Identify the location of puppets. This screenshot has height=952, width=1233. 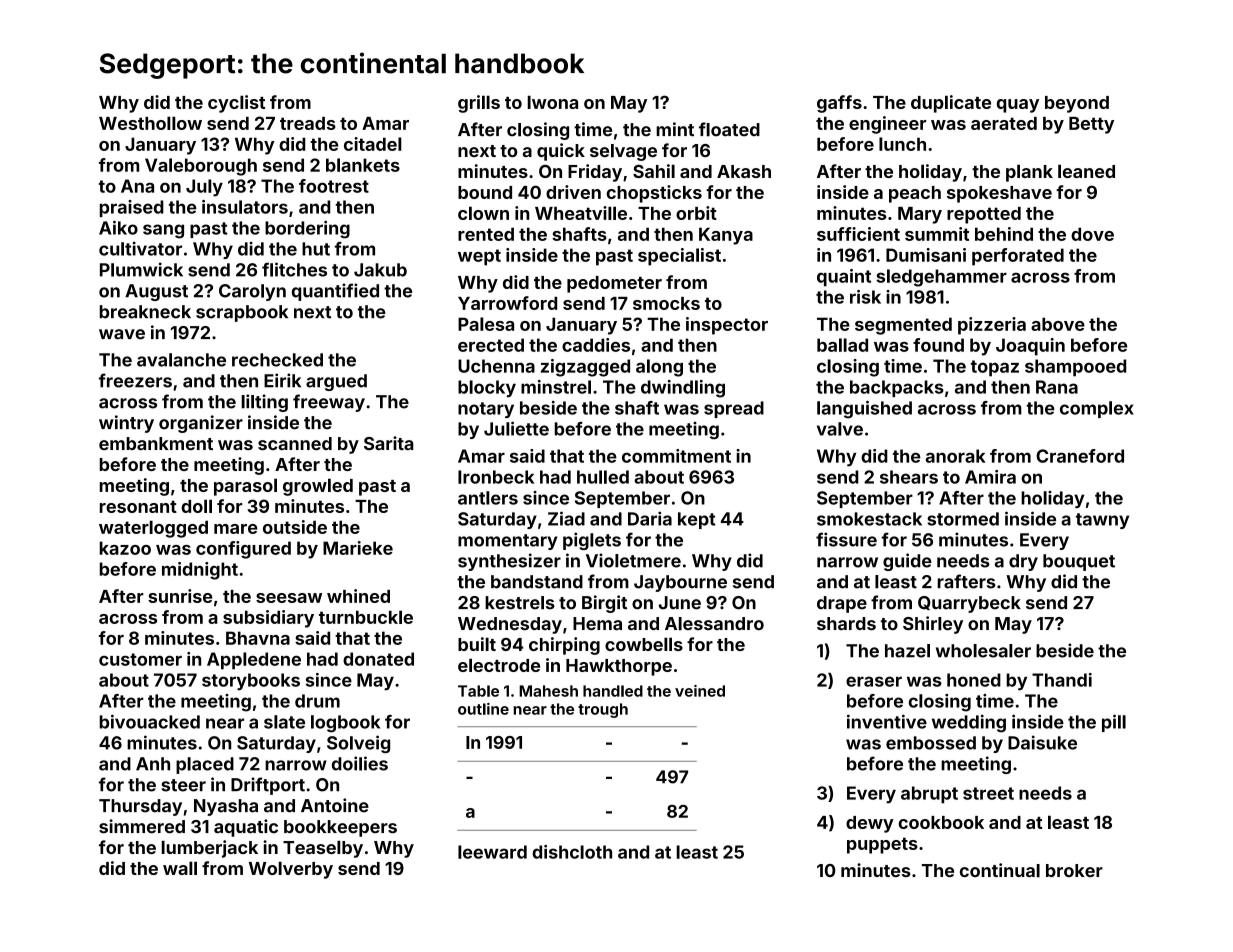
(882, 845).
